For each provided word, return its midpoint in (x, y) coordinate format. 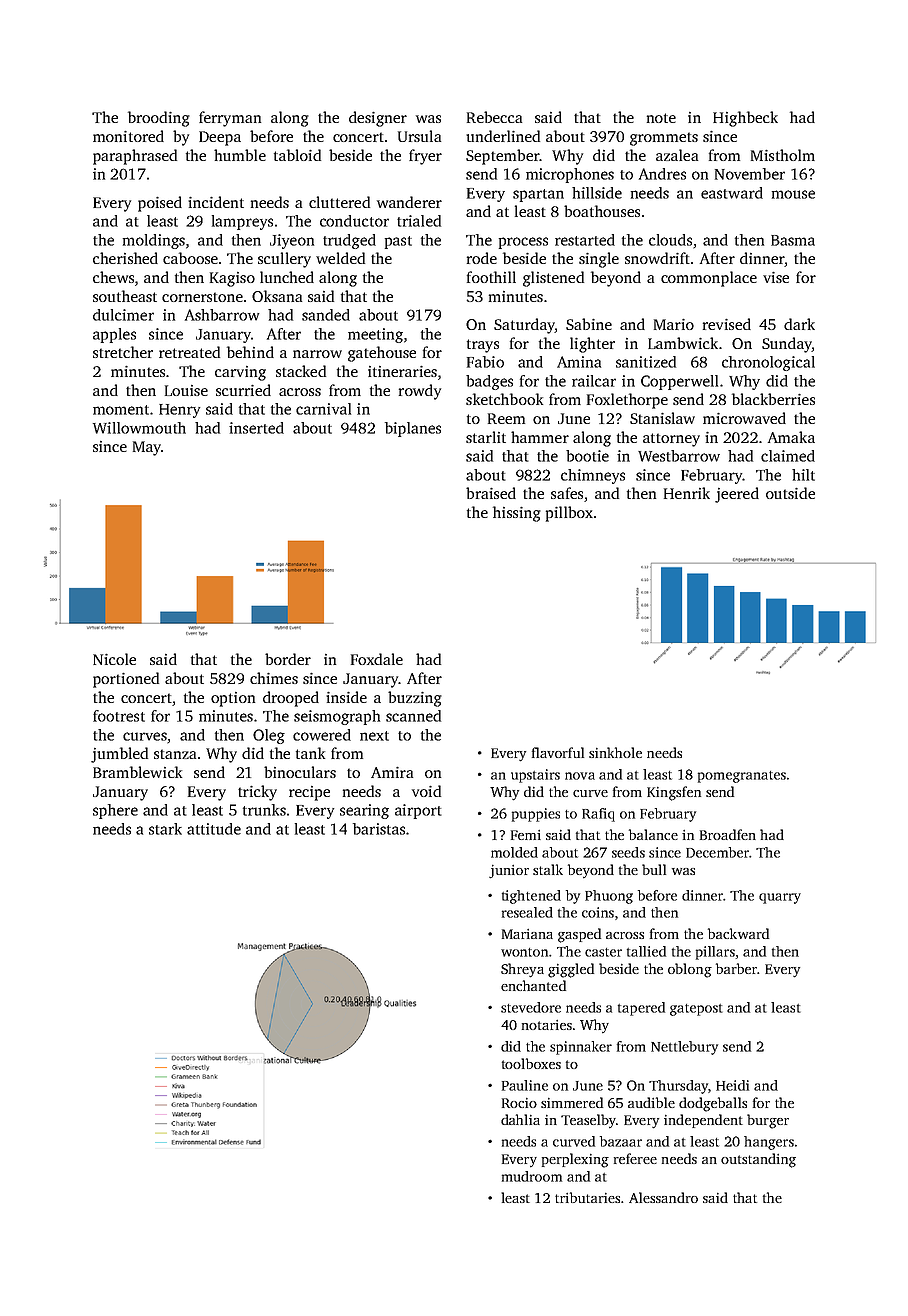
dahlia (520, 1119)
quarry (780, 898)
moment (121, 410)
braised (491, 493)
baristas (379, 829)
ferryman (230, 119)
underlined (503, 136)
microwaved (744, 418)
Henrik (687, 493)
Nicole (114, 659)
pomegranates (742, 777)
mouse (793, 194)
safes (567, 493)
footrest (119, 716)
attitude (214, 829)
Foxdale (377, 659)
